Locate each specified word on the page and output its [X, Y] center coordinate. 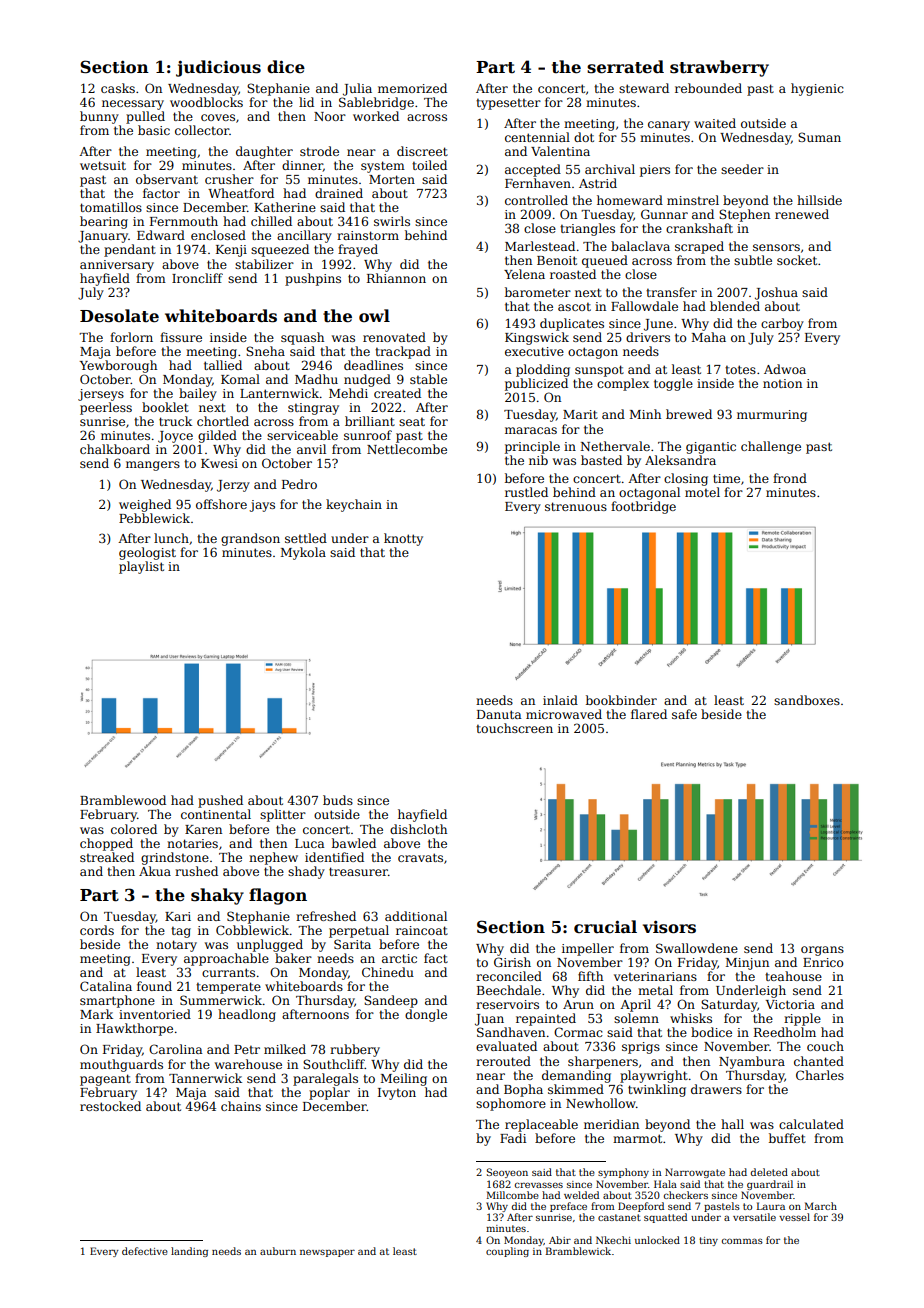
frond [790, 478]
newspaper [327, 1253]
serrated [625, 67]
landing [189, 1252]
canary [669, 126]
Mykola [303, 553]
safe [684, 714]
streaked [107, 857]
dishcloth [418, 829]
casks [118, 88]
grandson [250, 539]
